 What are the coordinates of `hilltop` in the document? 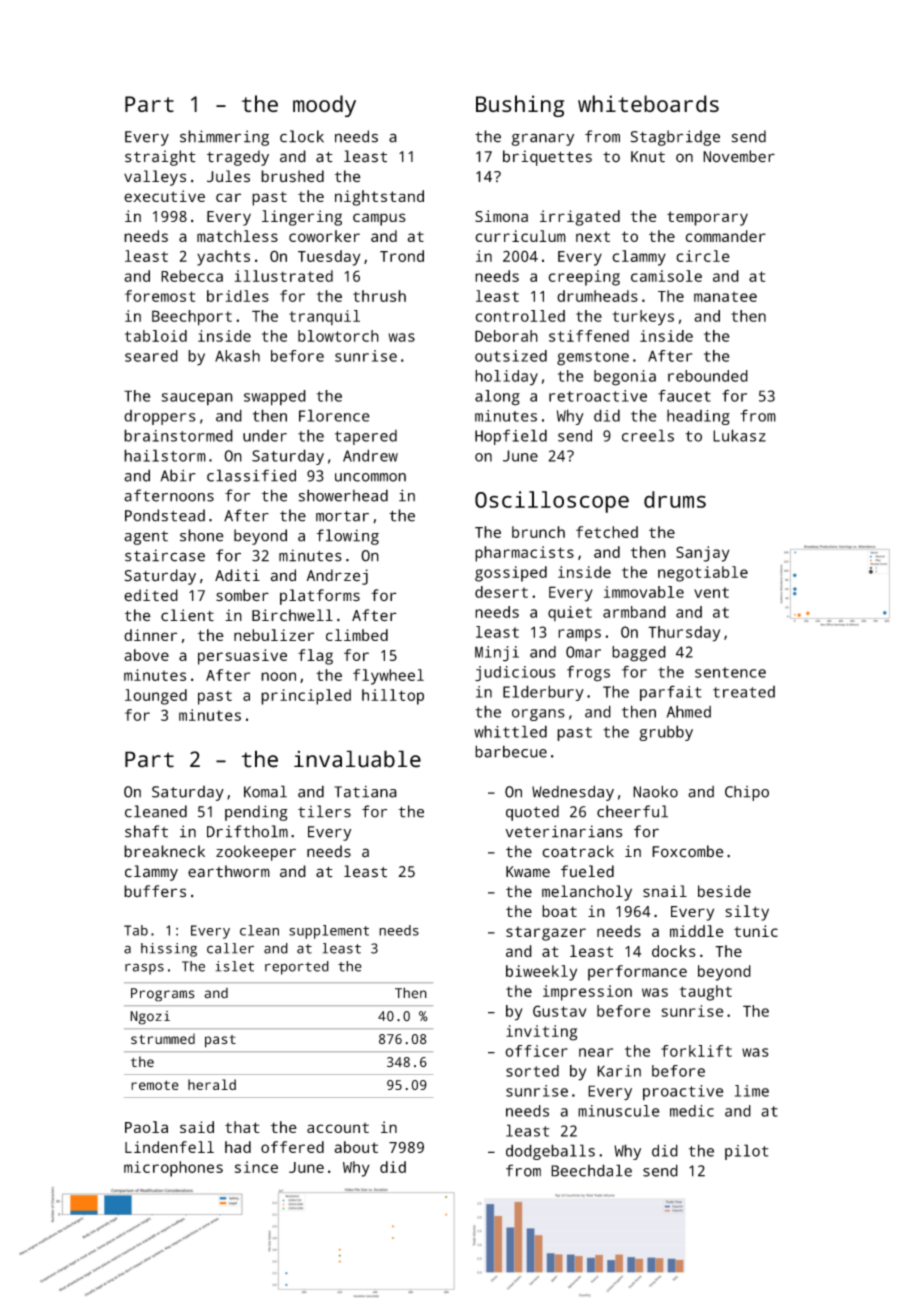 It's located at (393, 697).
